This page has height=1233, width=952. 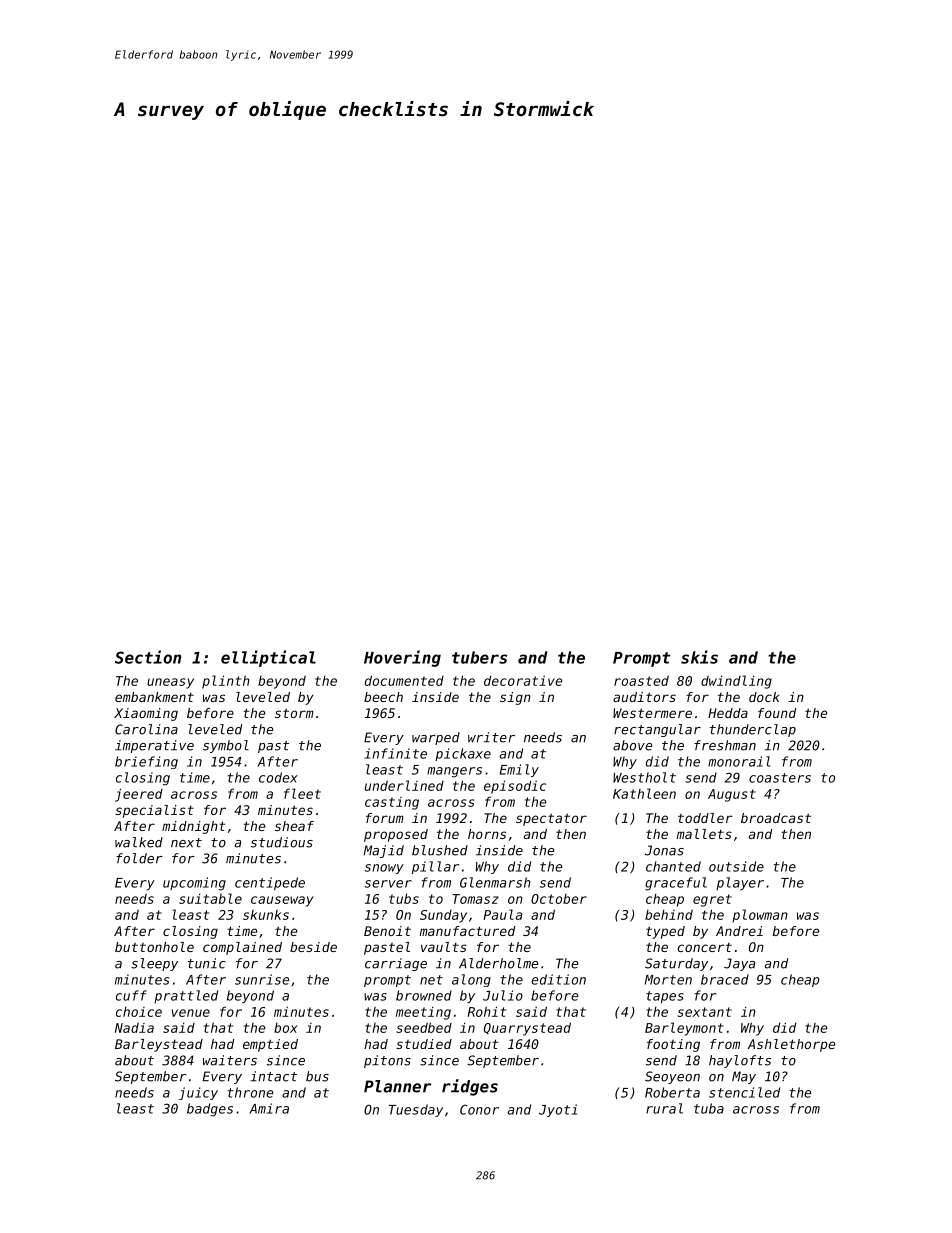 What do you see at coordinates (210, 1110) in the page?
I see `badges` at bounding box center [210, 1110].
